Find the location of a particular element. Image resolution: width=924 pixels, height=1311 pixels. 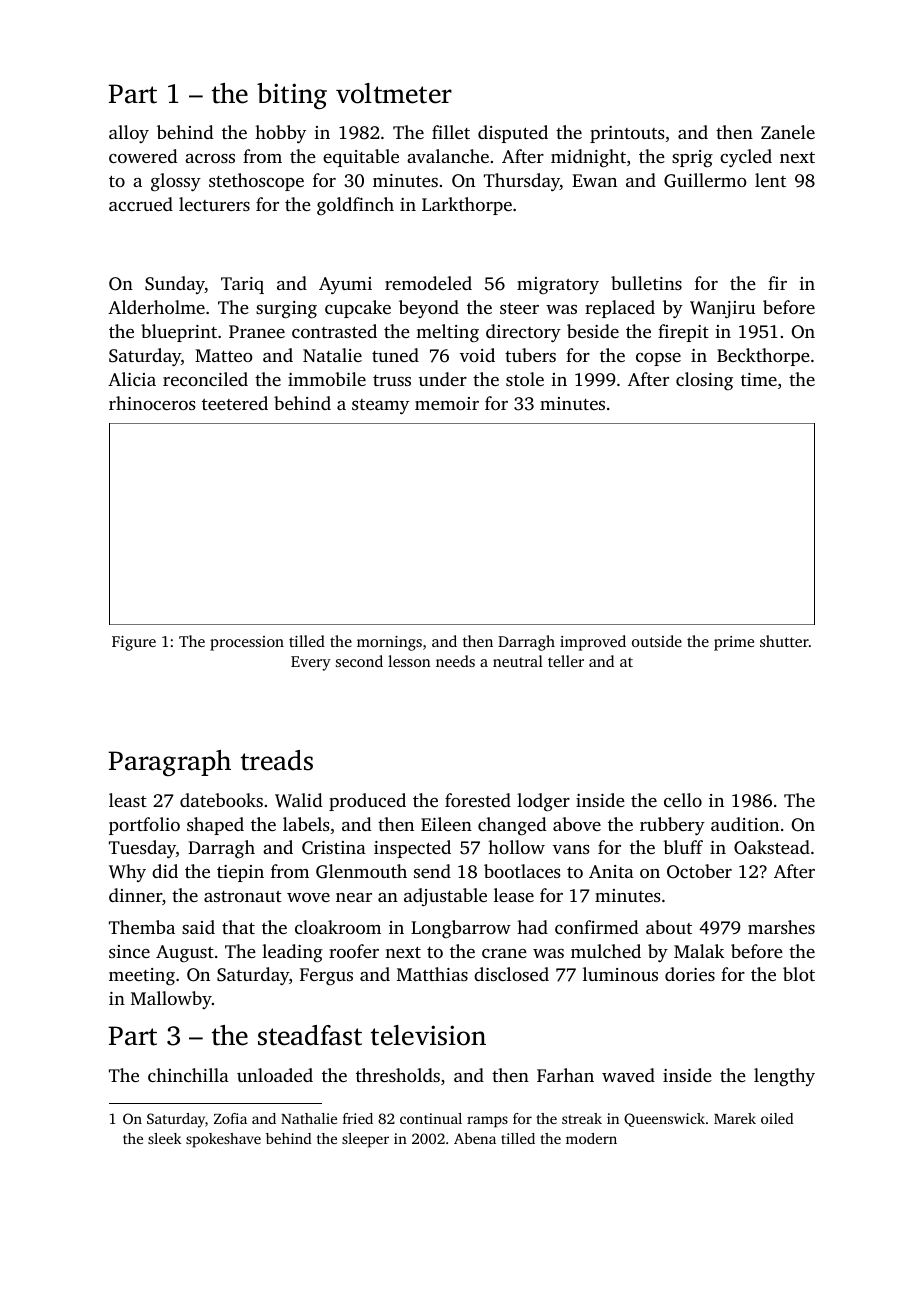

Figure is located at coordinates (134, 643).
